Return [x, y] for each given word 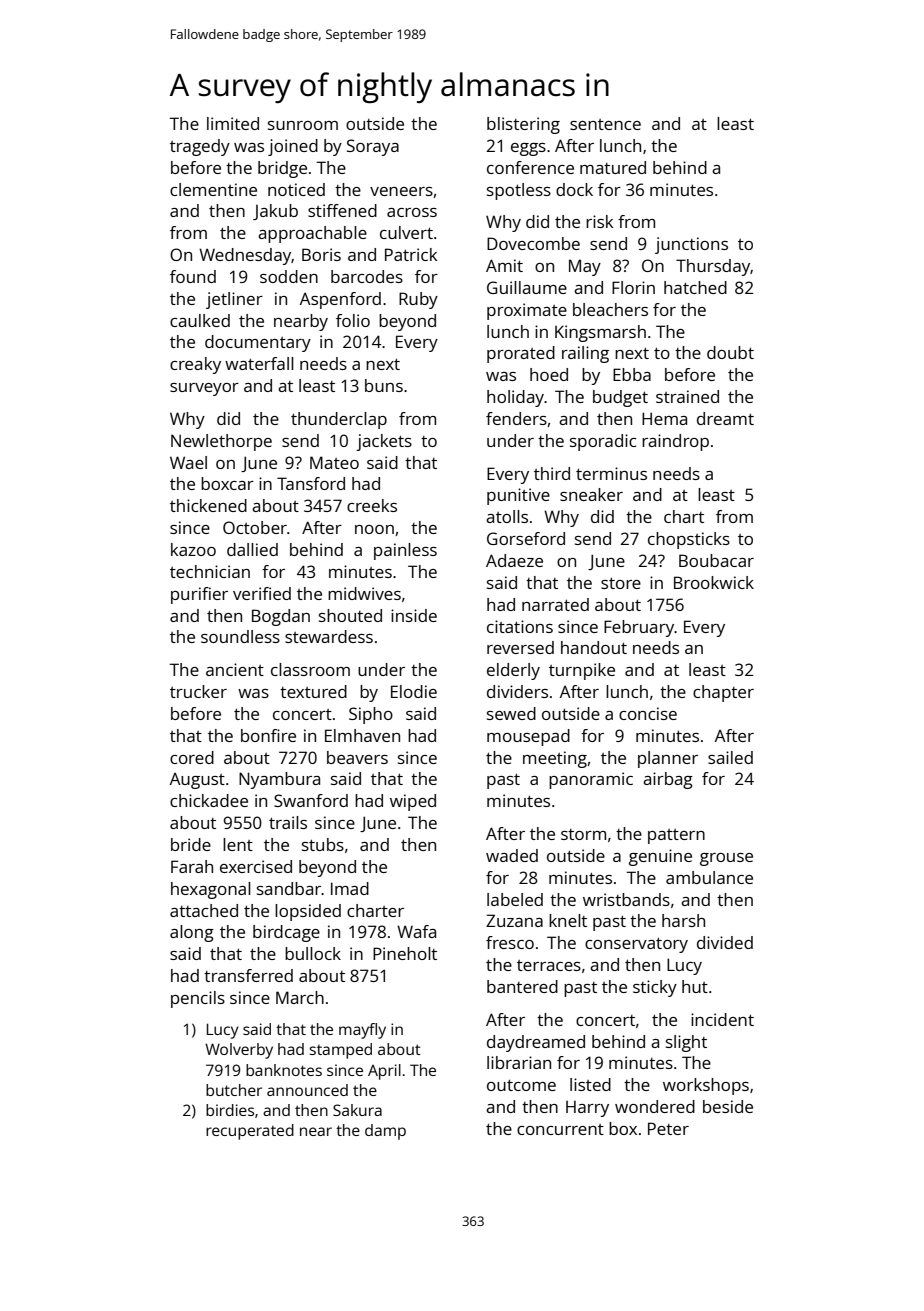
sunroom [303, 125]
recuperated [250, 1132]
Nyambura [279, 780]
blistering [523, 125]
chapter [723, 693]
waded [512, 855]
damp [385, 1132]
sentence [605, 124]
